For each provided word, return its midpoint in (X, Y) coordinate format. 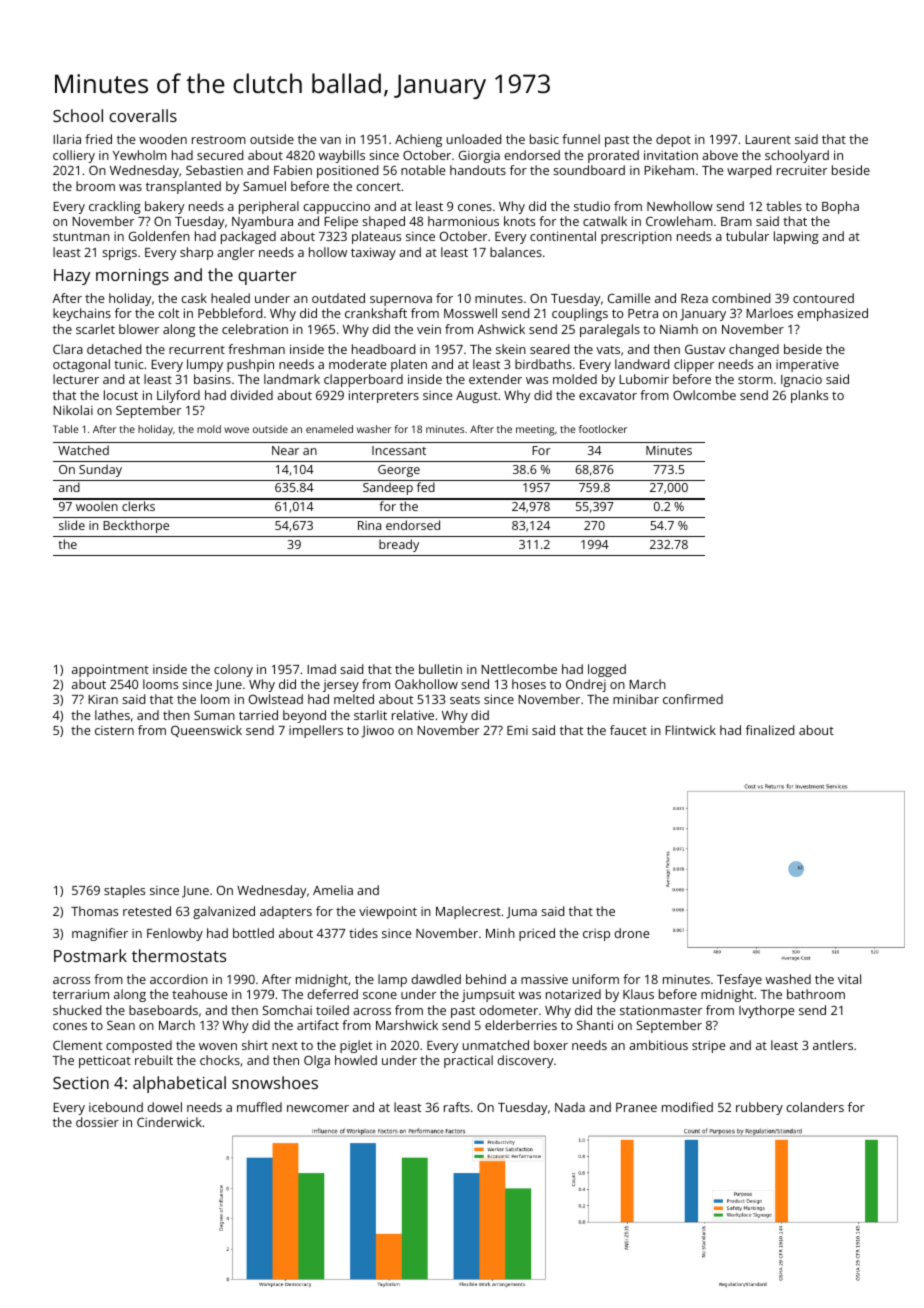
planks (809, 396)
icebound (116, 1107)
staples (124, 891)
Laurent (768, 139)
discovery (525, 1061)
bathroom (816, 994)
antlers (833, 1045)
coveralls (143, 115)
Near (285, 450)
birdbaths (543, 364)
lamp (392, 980)
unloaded (474, 139)
